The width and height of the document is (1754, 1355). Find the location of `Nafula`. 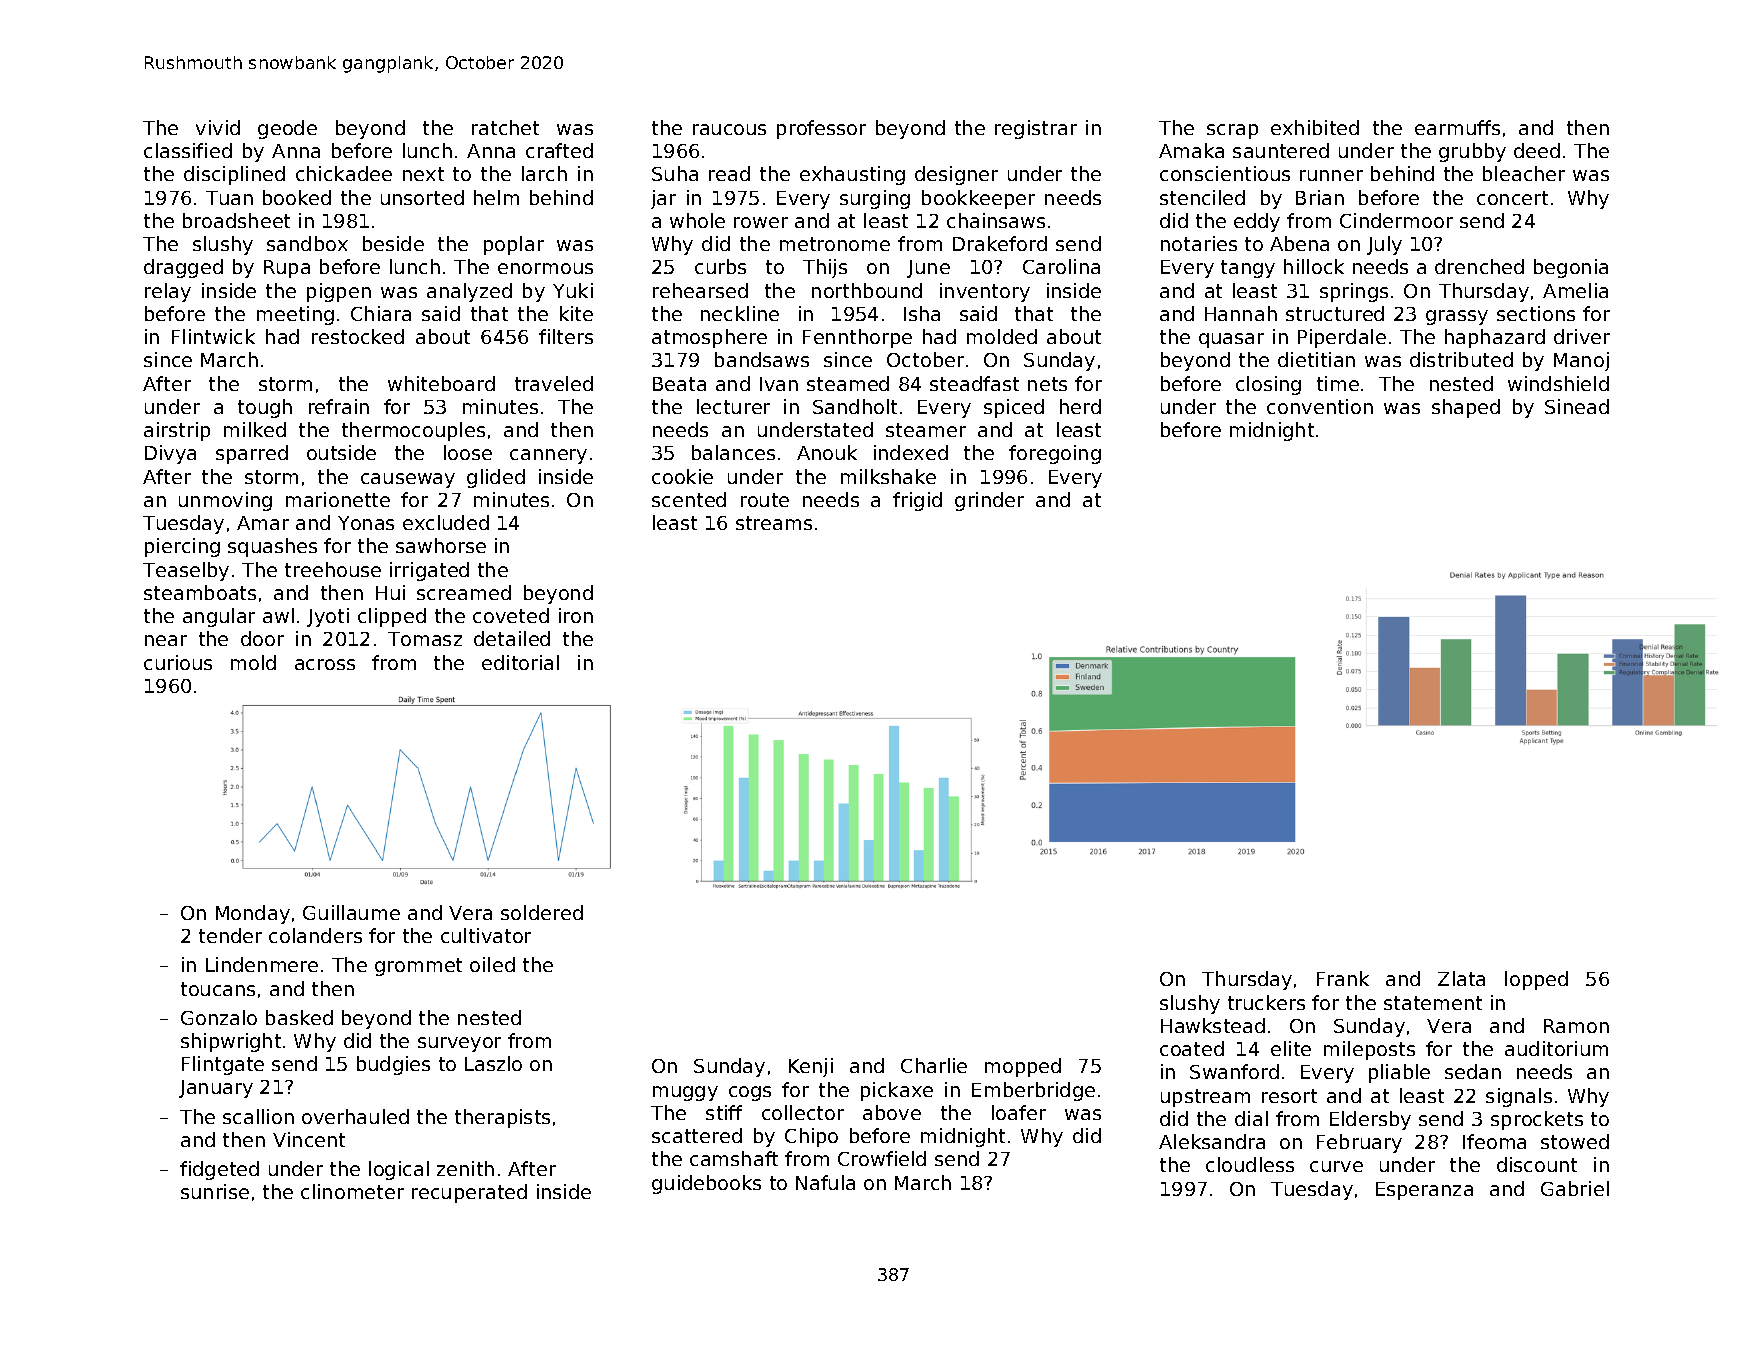

Nafula is located at coordinates (825, 1182).
